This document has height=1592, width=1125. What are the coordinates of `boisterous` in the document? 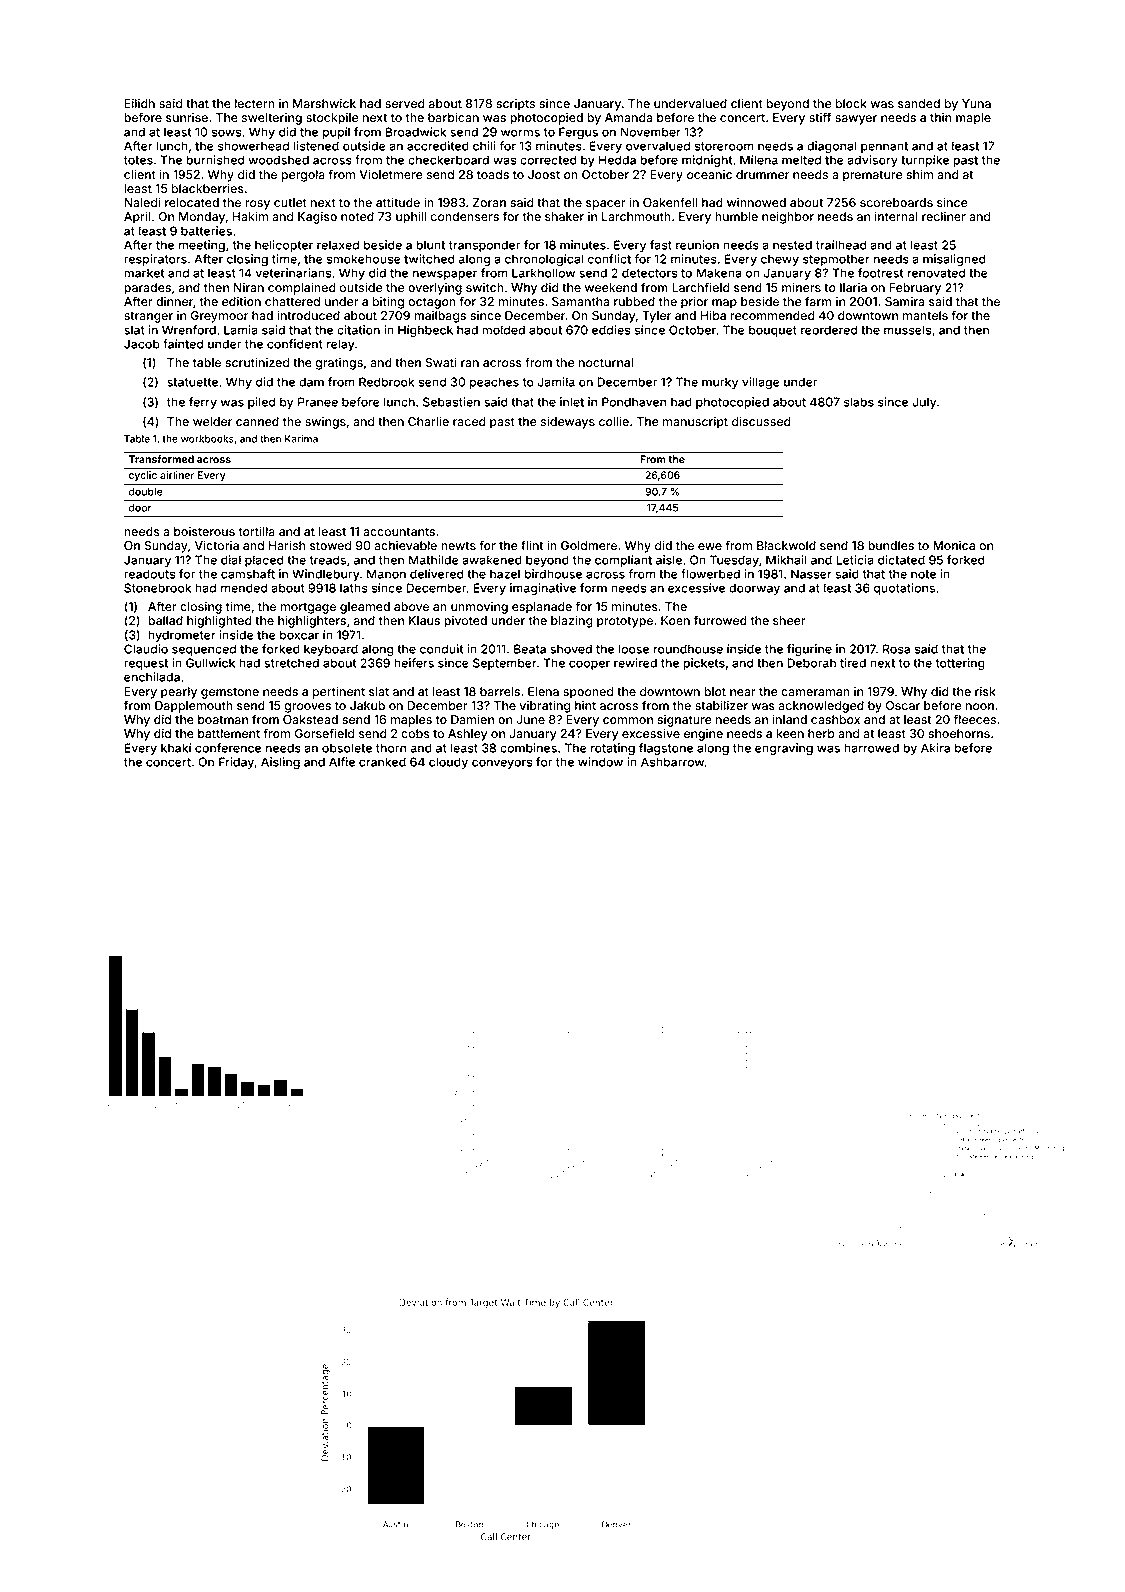 It's located at (204, 531).
